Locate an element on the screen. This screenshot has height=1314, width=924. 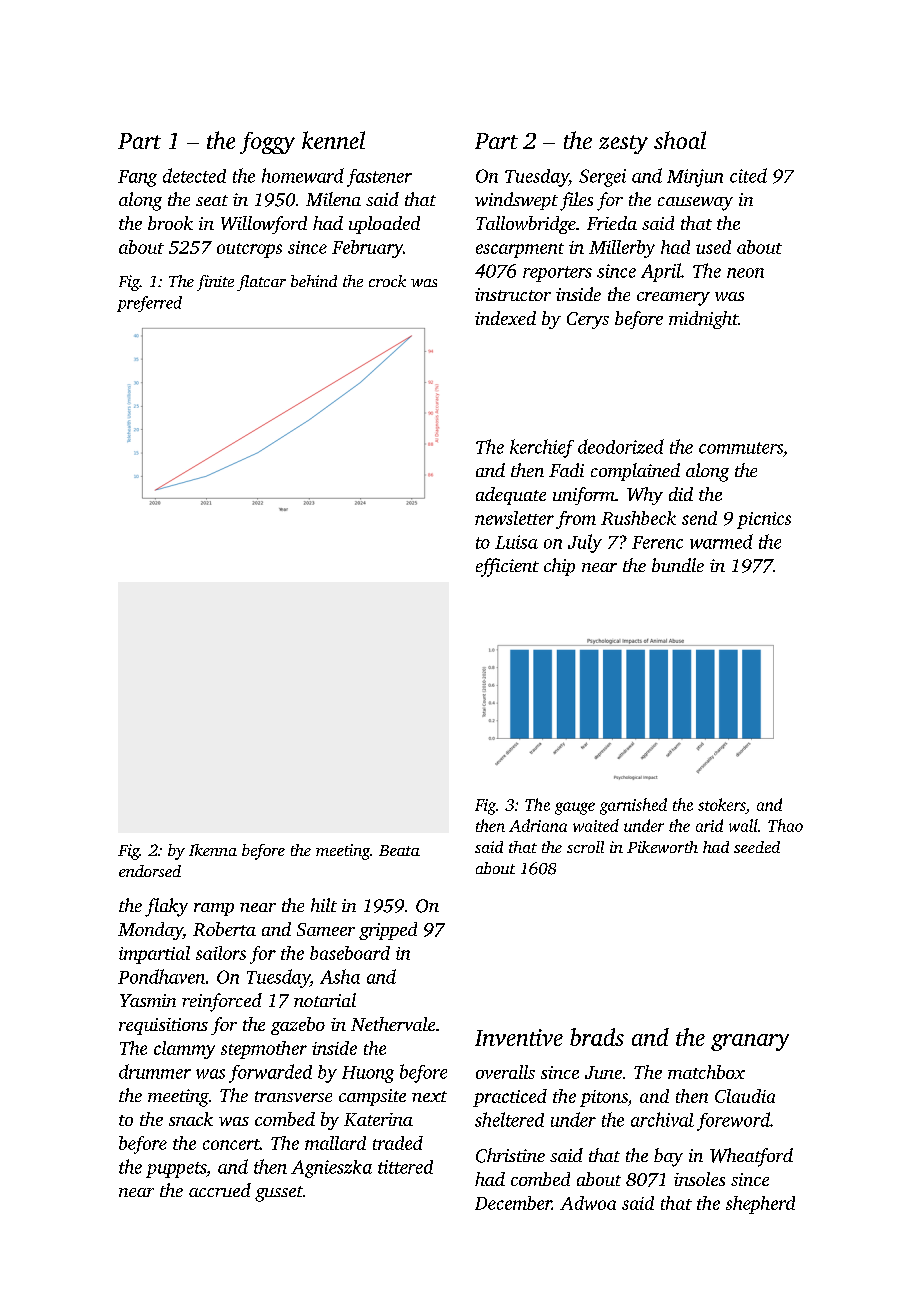
puppets is located at coordinates (176, 1170).
